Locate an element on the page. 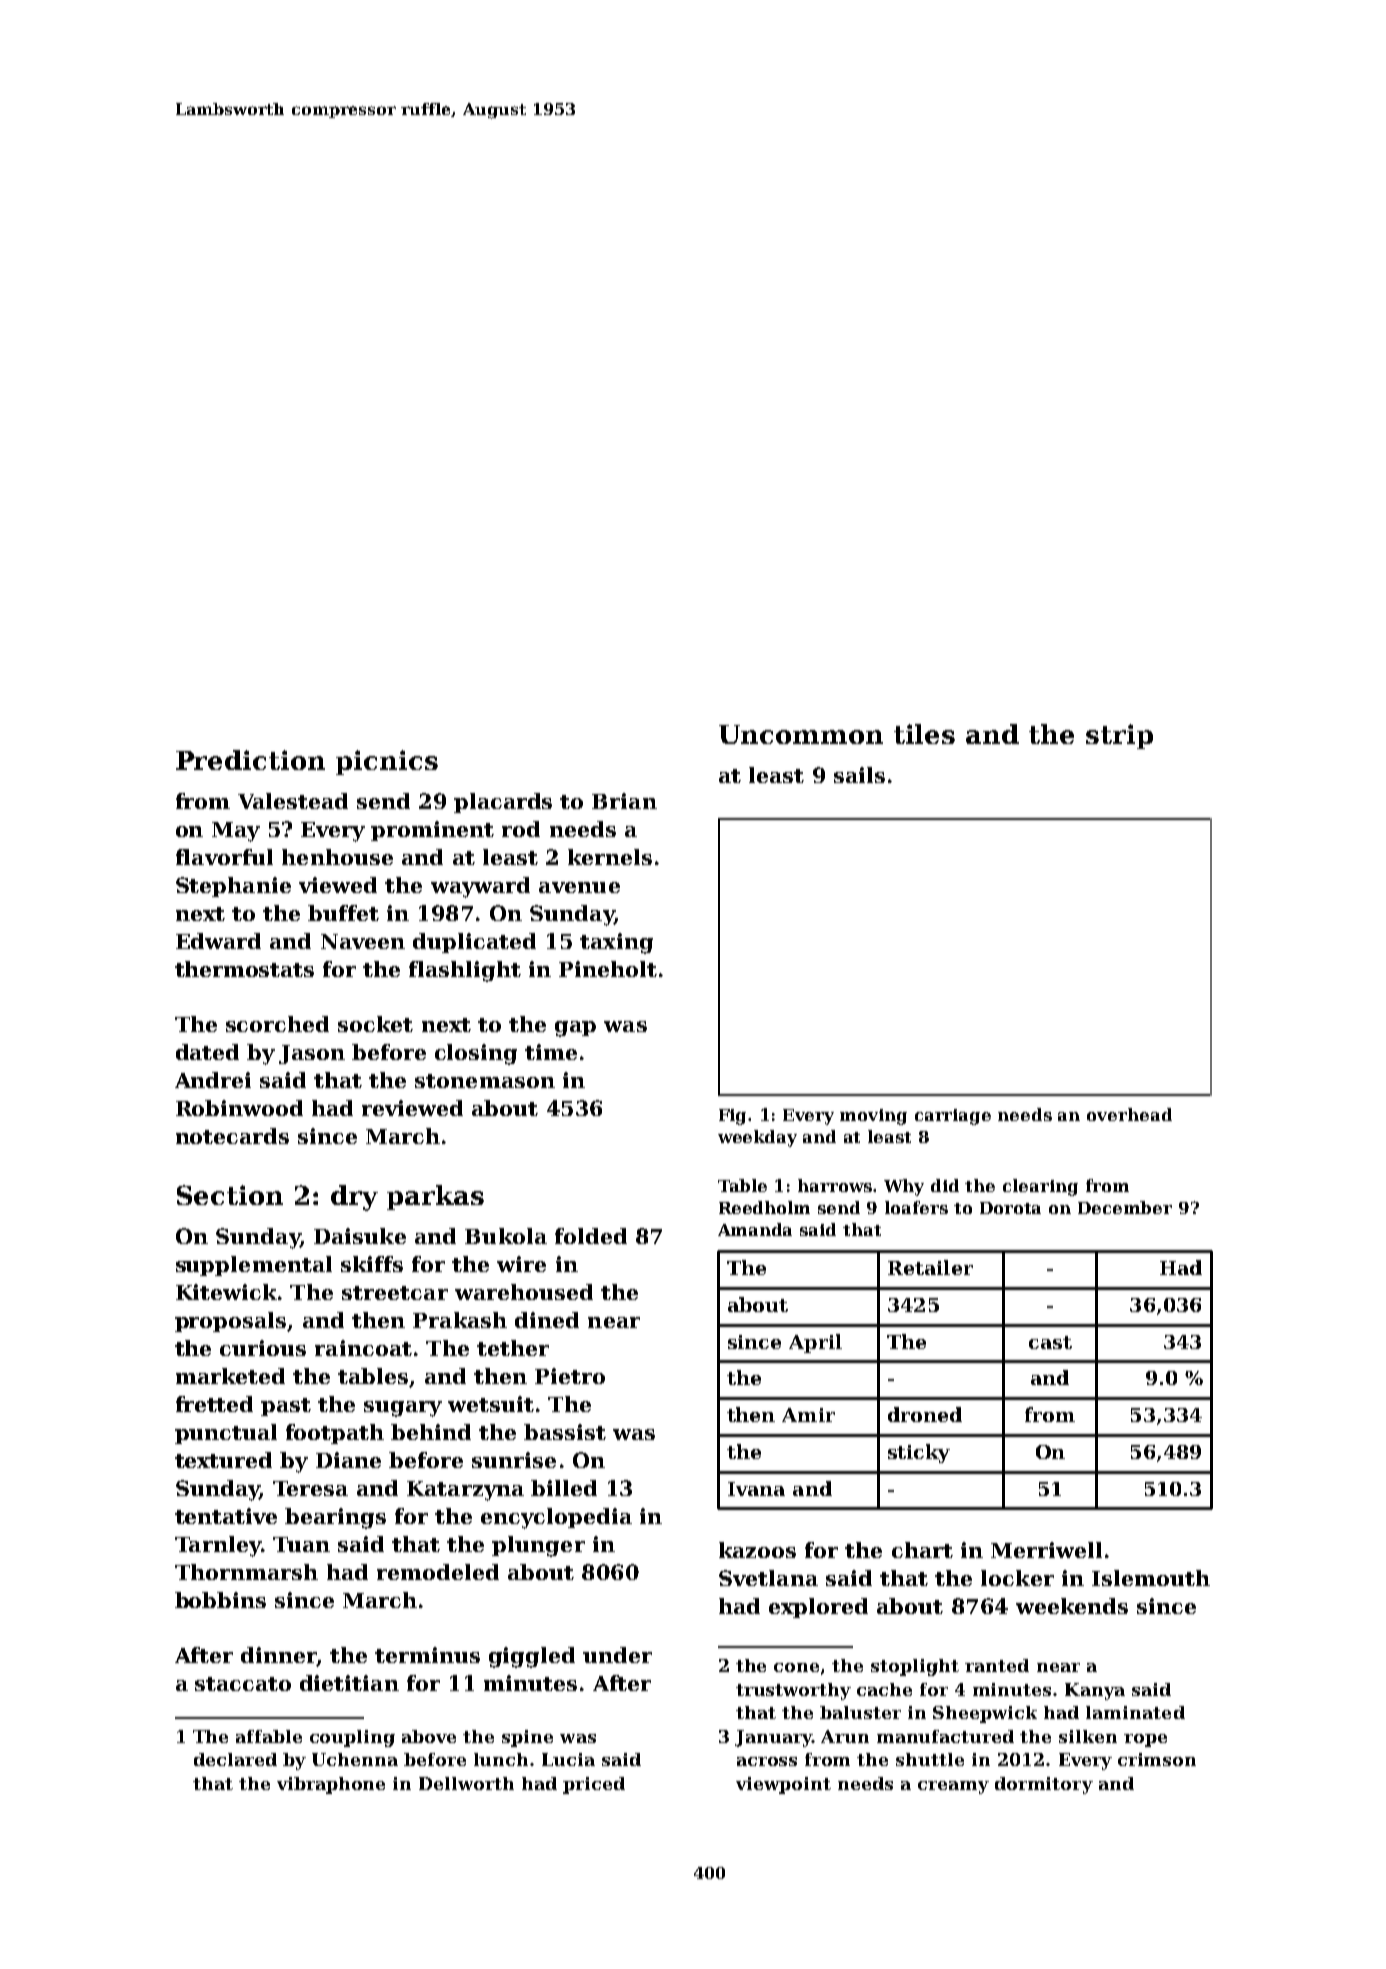 Image resolution: width=1386 pixels, height=1969 pixels. Valestead is located at coordinates (293, 801).
